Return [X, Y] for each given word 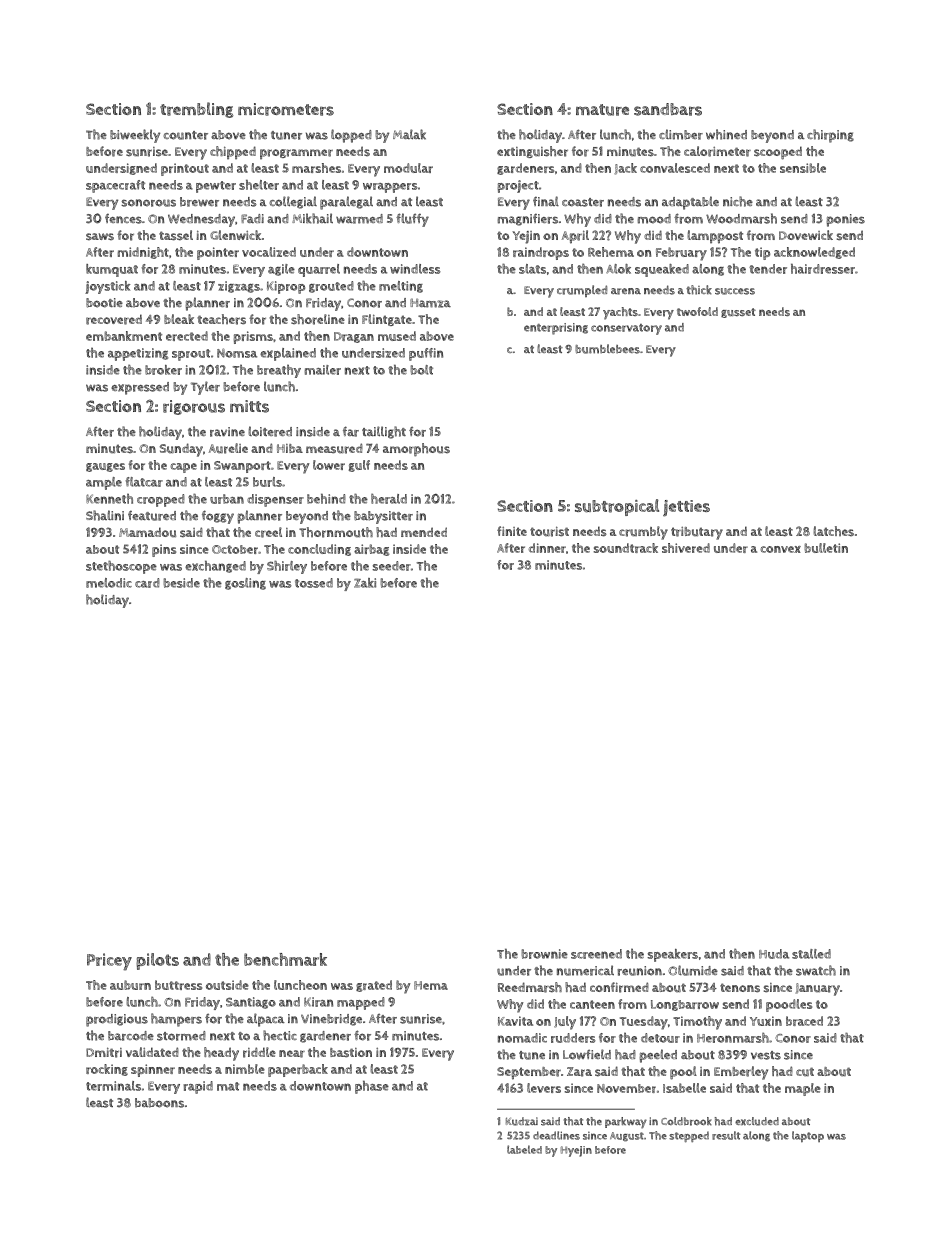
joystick [107, 287]
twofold [697, 311]
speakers [672, 955]
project [518, 186]
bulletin [826, 548]
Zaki [365, 583]
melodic [109, 583]
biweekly [135, 136]
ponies [845, 220]
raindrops [541, 253]
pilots [157, 961]
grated [374, 986]
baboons [159, 1103]
